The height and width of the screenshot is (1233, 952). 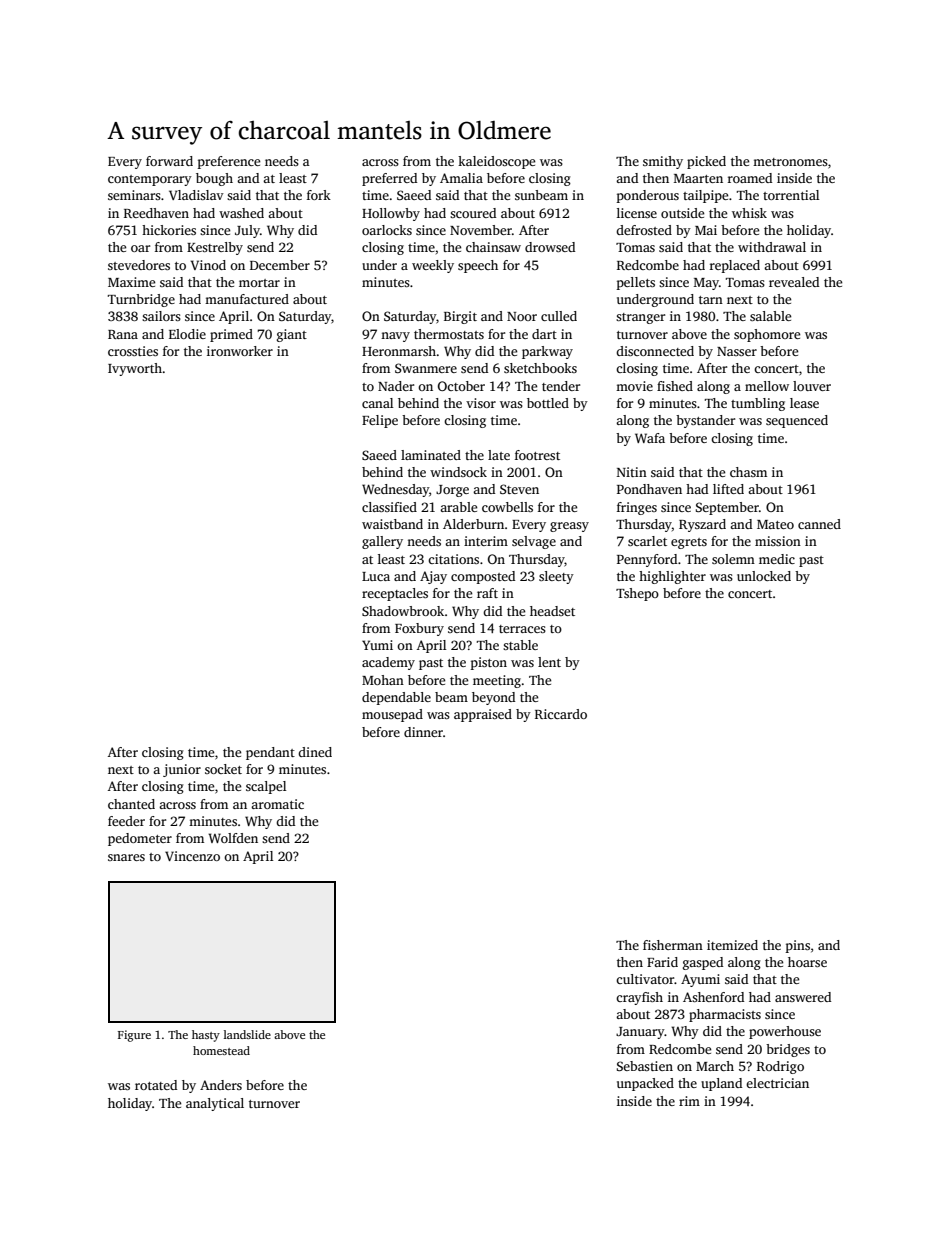 I want to click on aromatic, so click(x=277, y=804).
